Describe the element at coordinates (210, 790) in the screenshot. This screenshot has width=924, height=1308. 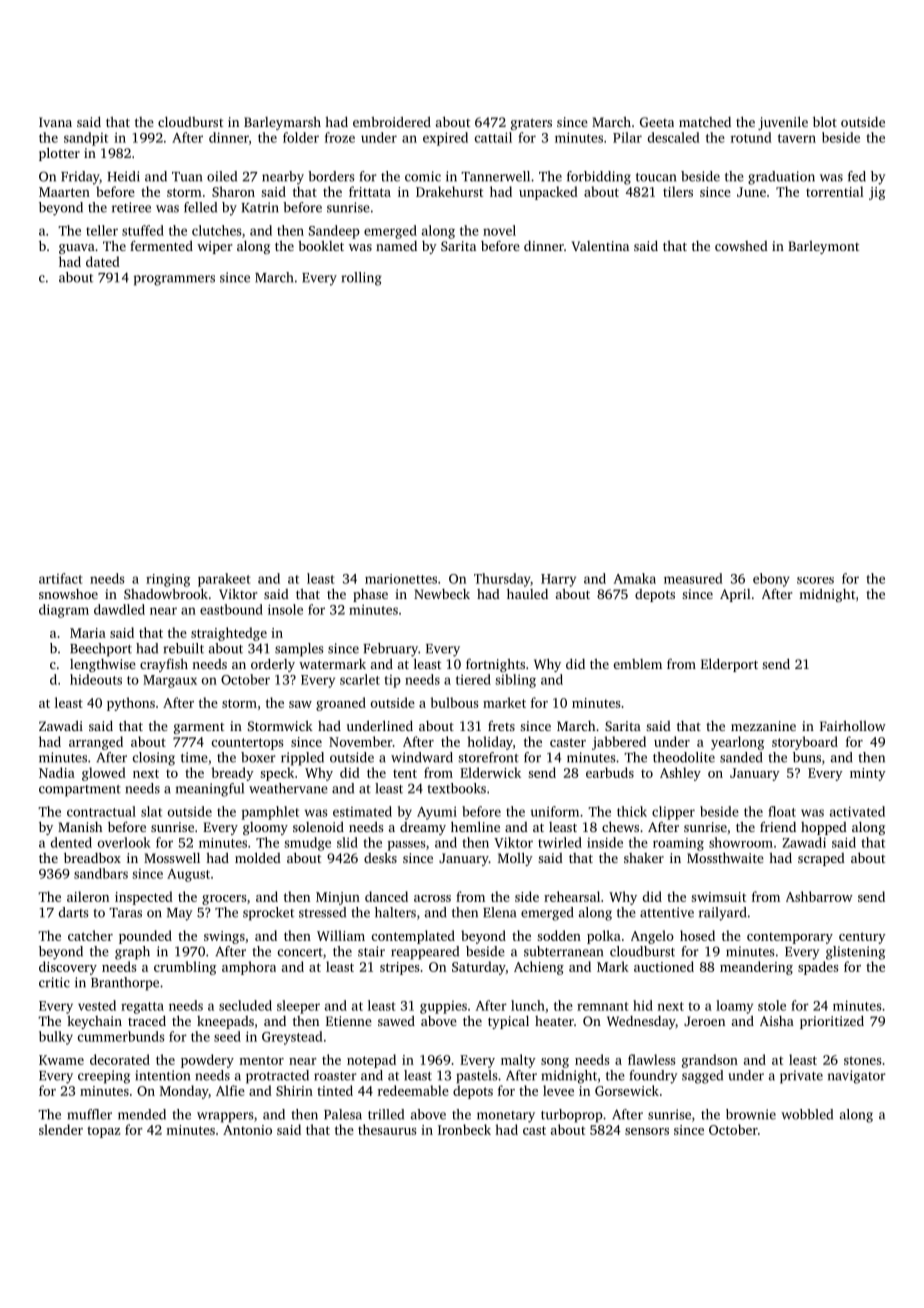
I see `meaningful` at that location.
